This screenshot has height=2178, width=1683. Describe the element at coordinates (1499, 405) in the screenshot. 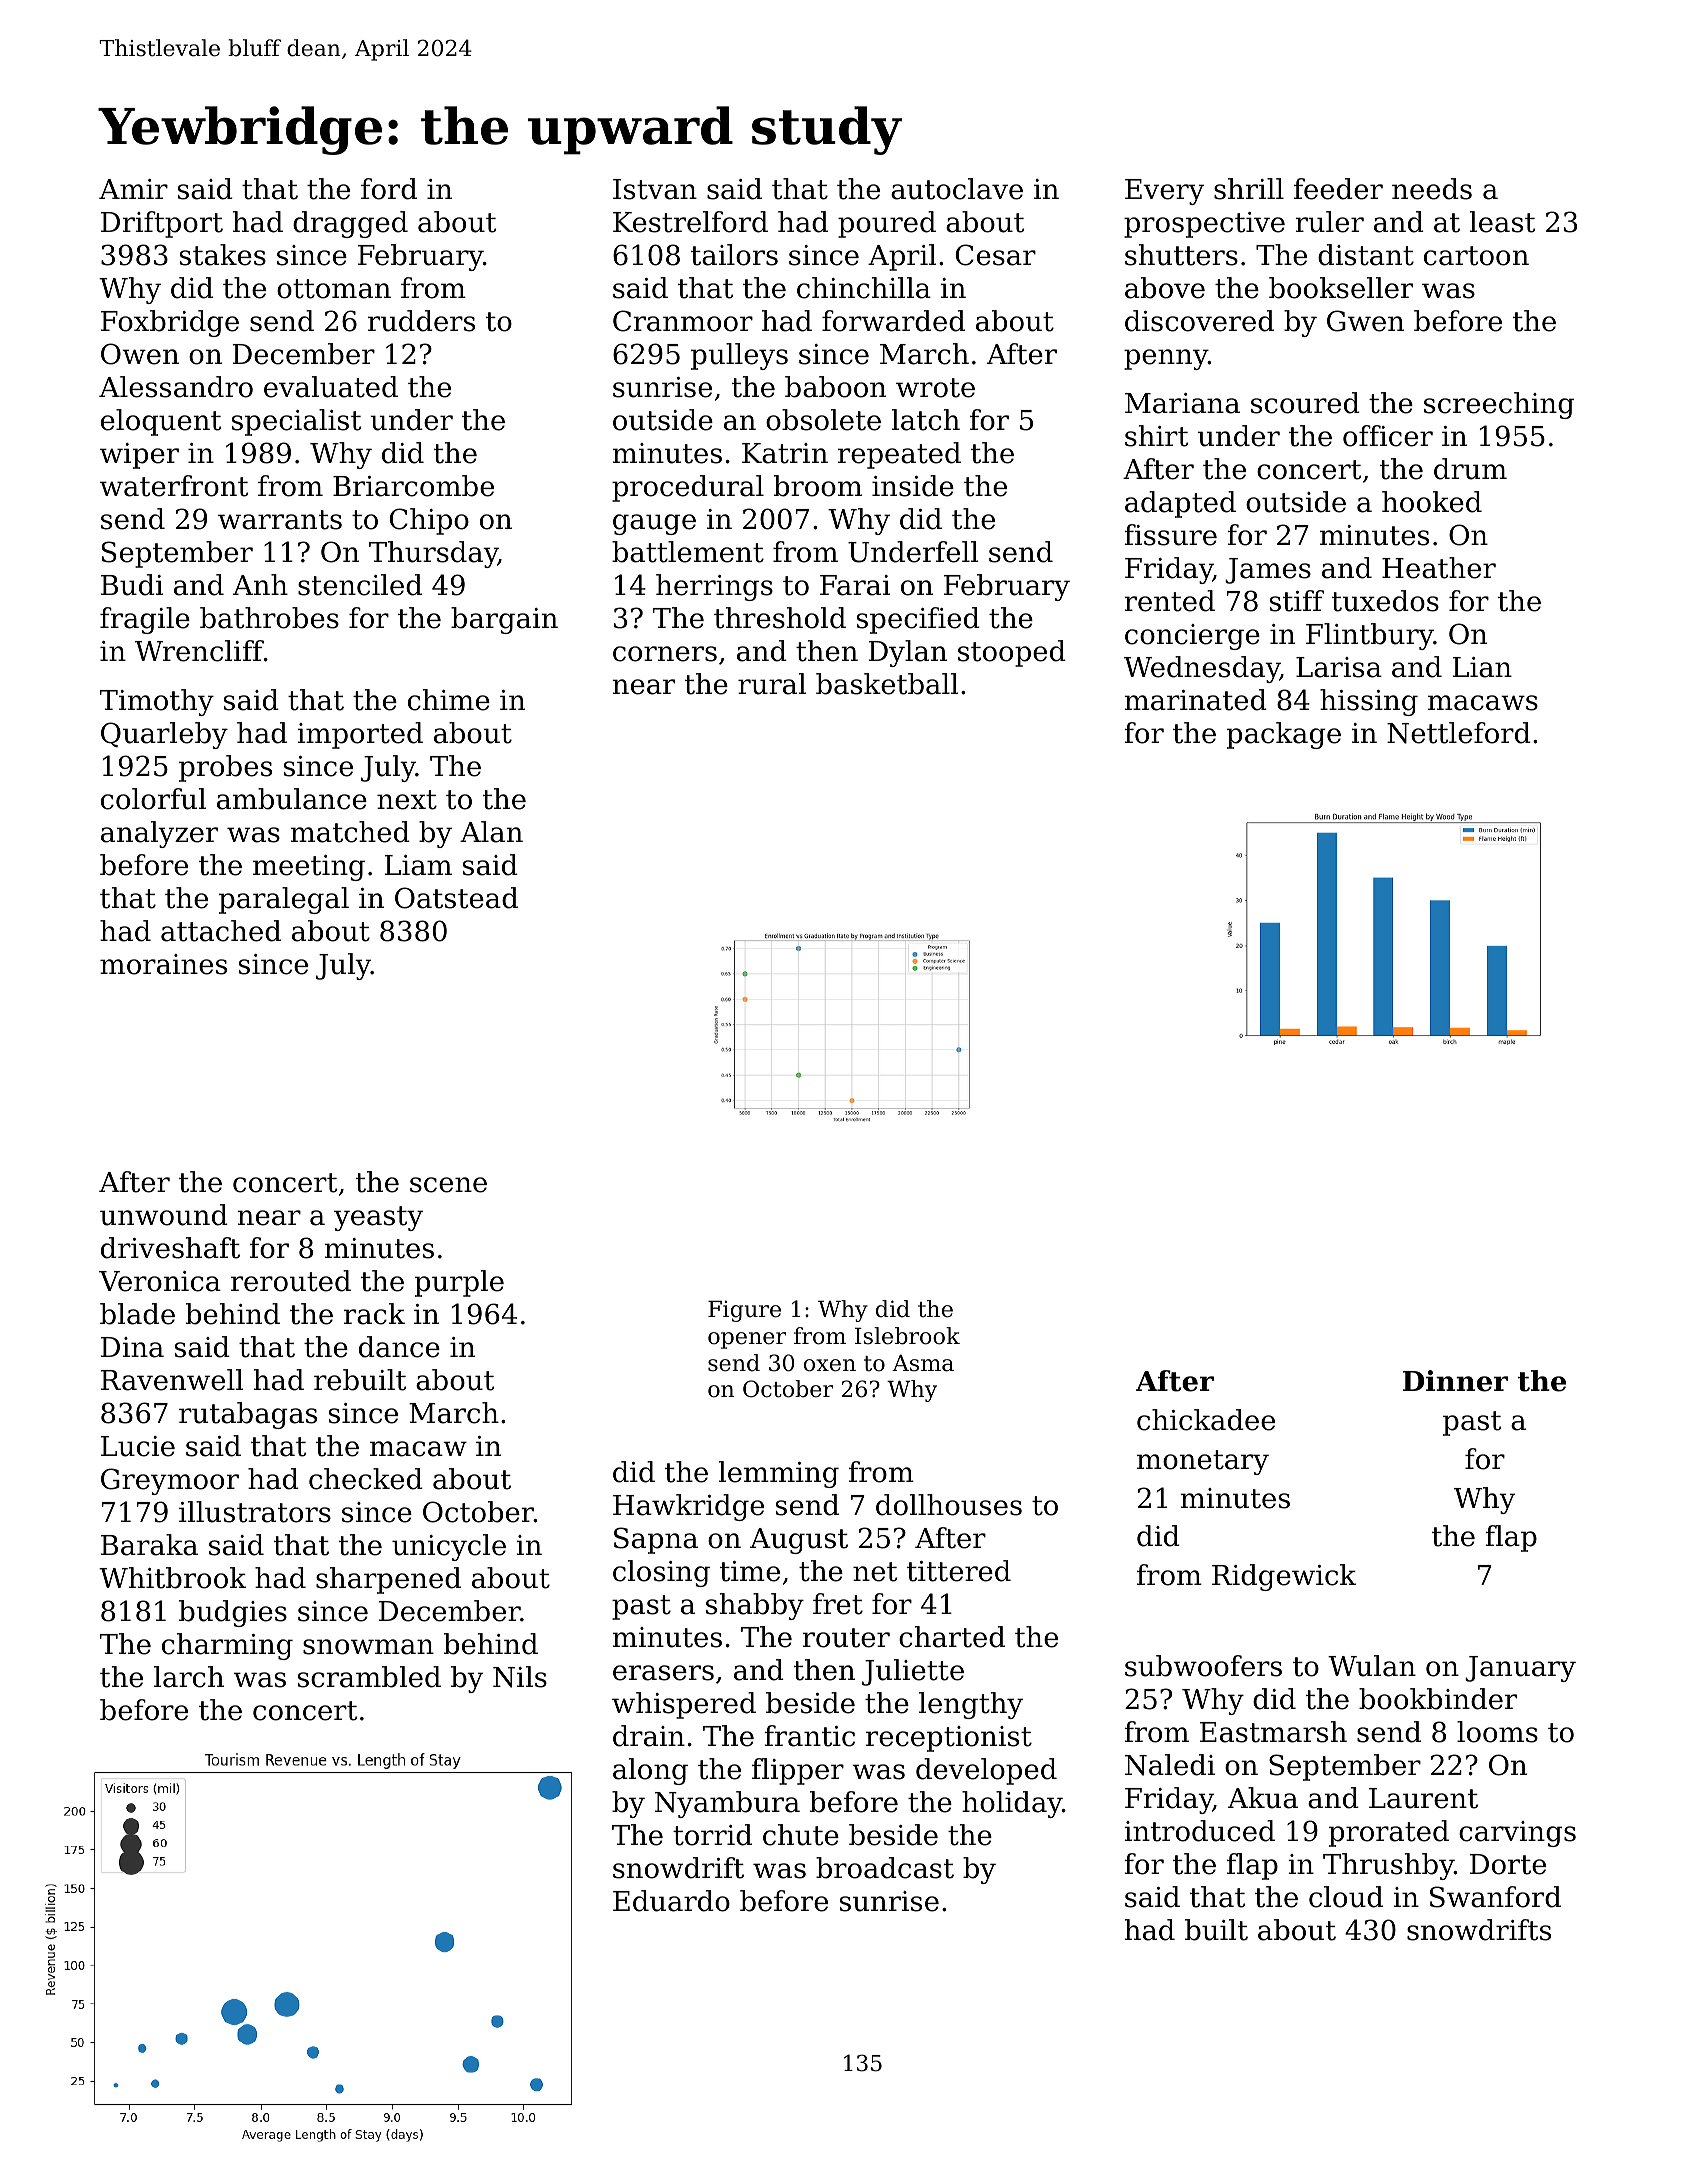

I see `screeching` at that location.
